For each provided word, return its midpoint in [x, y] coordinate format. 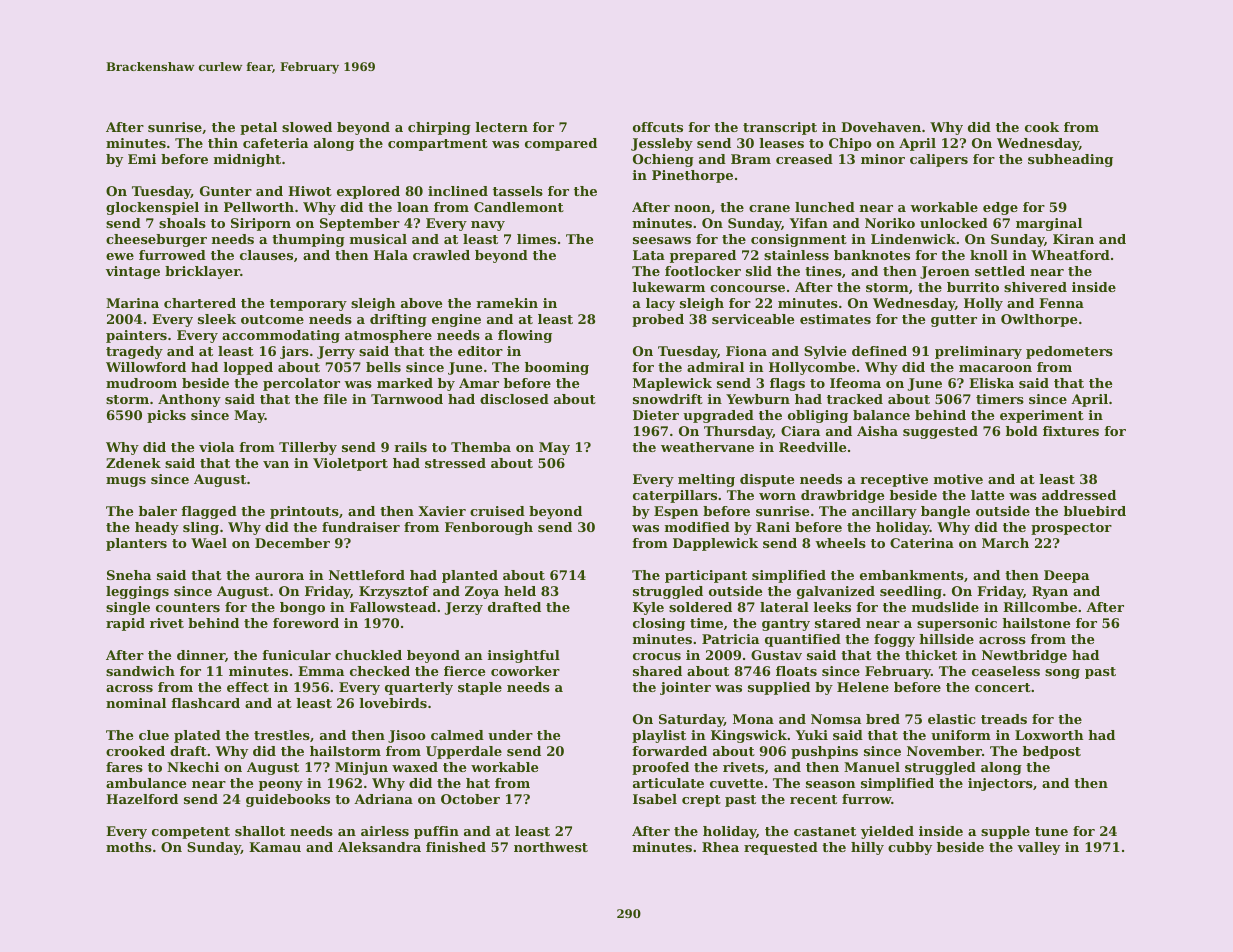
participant [706, 576]
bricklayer [202, 272]
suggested [940, 432]
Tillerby [308, 448]
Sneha [129, 575]
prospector [1071, 529]
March [1005, 543]
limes [536, 239]
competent [191, 833]
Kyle [648, 608]
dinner [201, 655]
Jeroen [945, 272]
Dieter [656, 415]
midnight [247, 160]
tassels [518, 191]
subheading [1070, 160]
